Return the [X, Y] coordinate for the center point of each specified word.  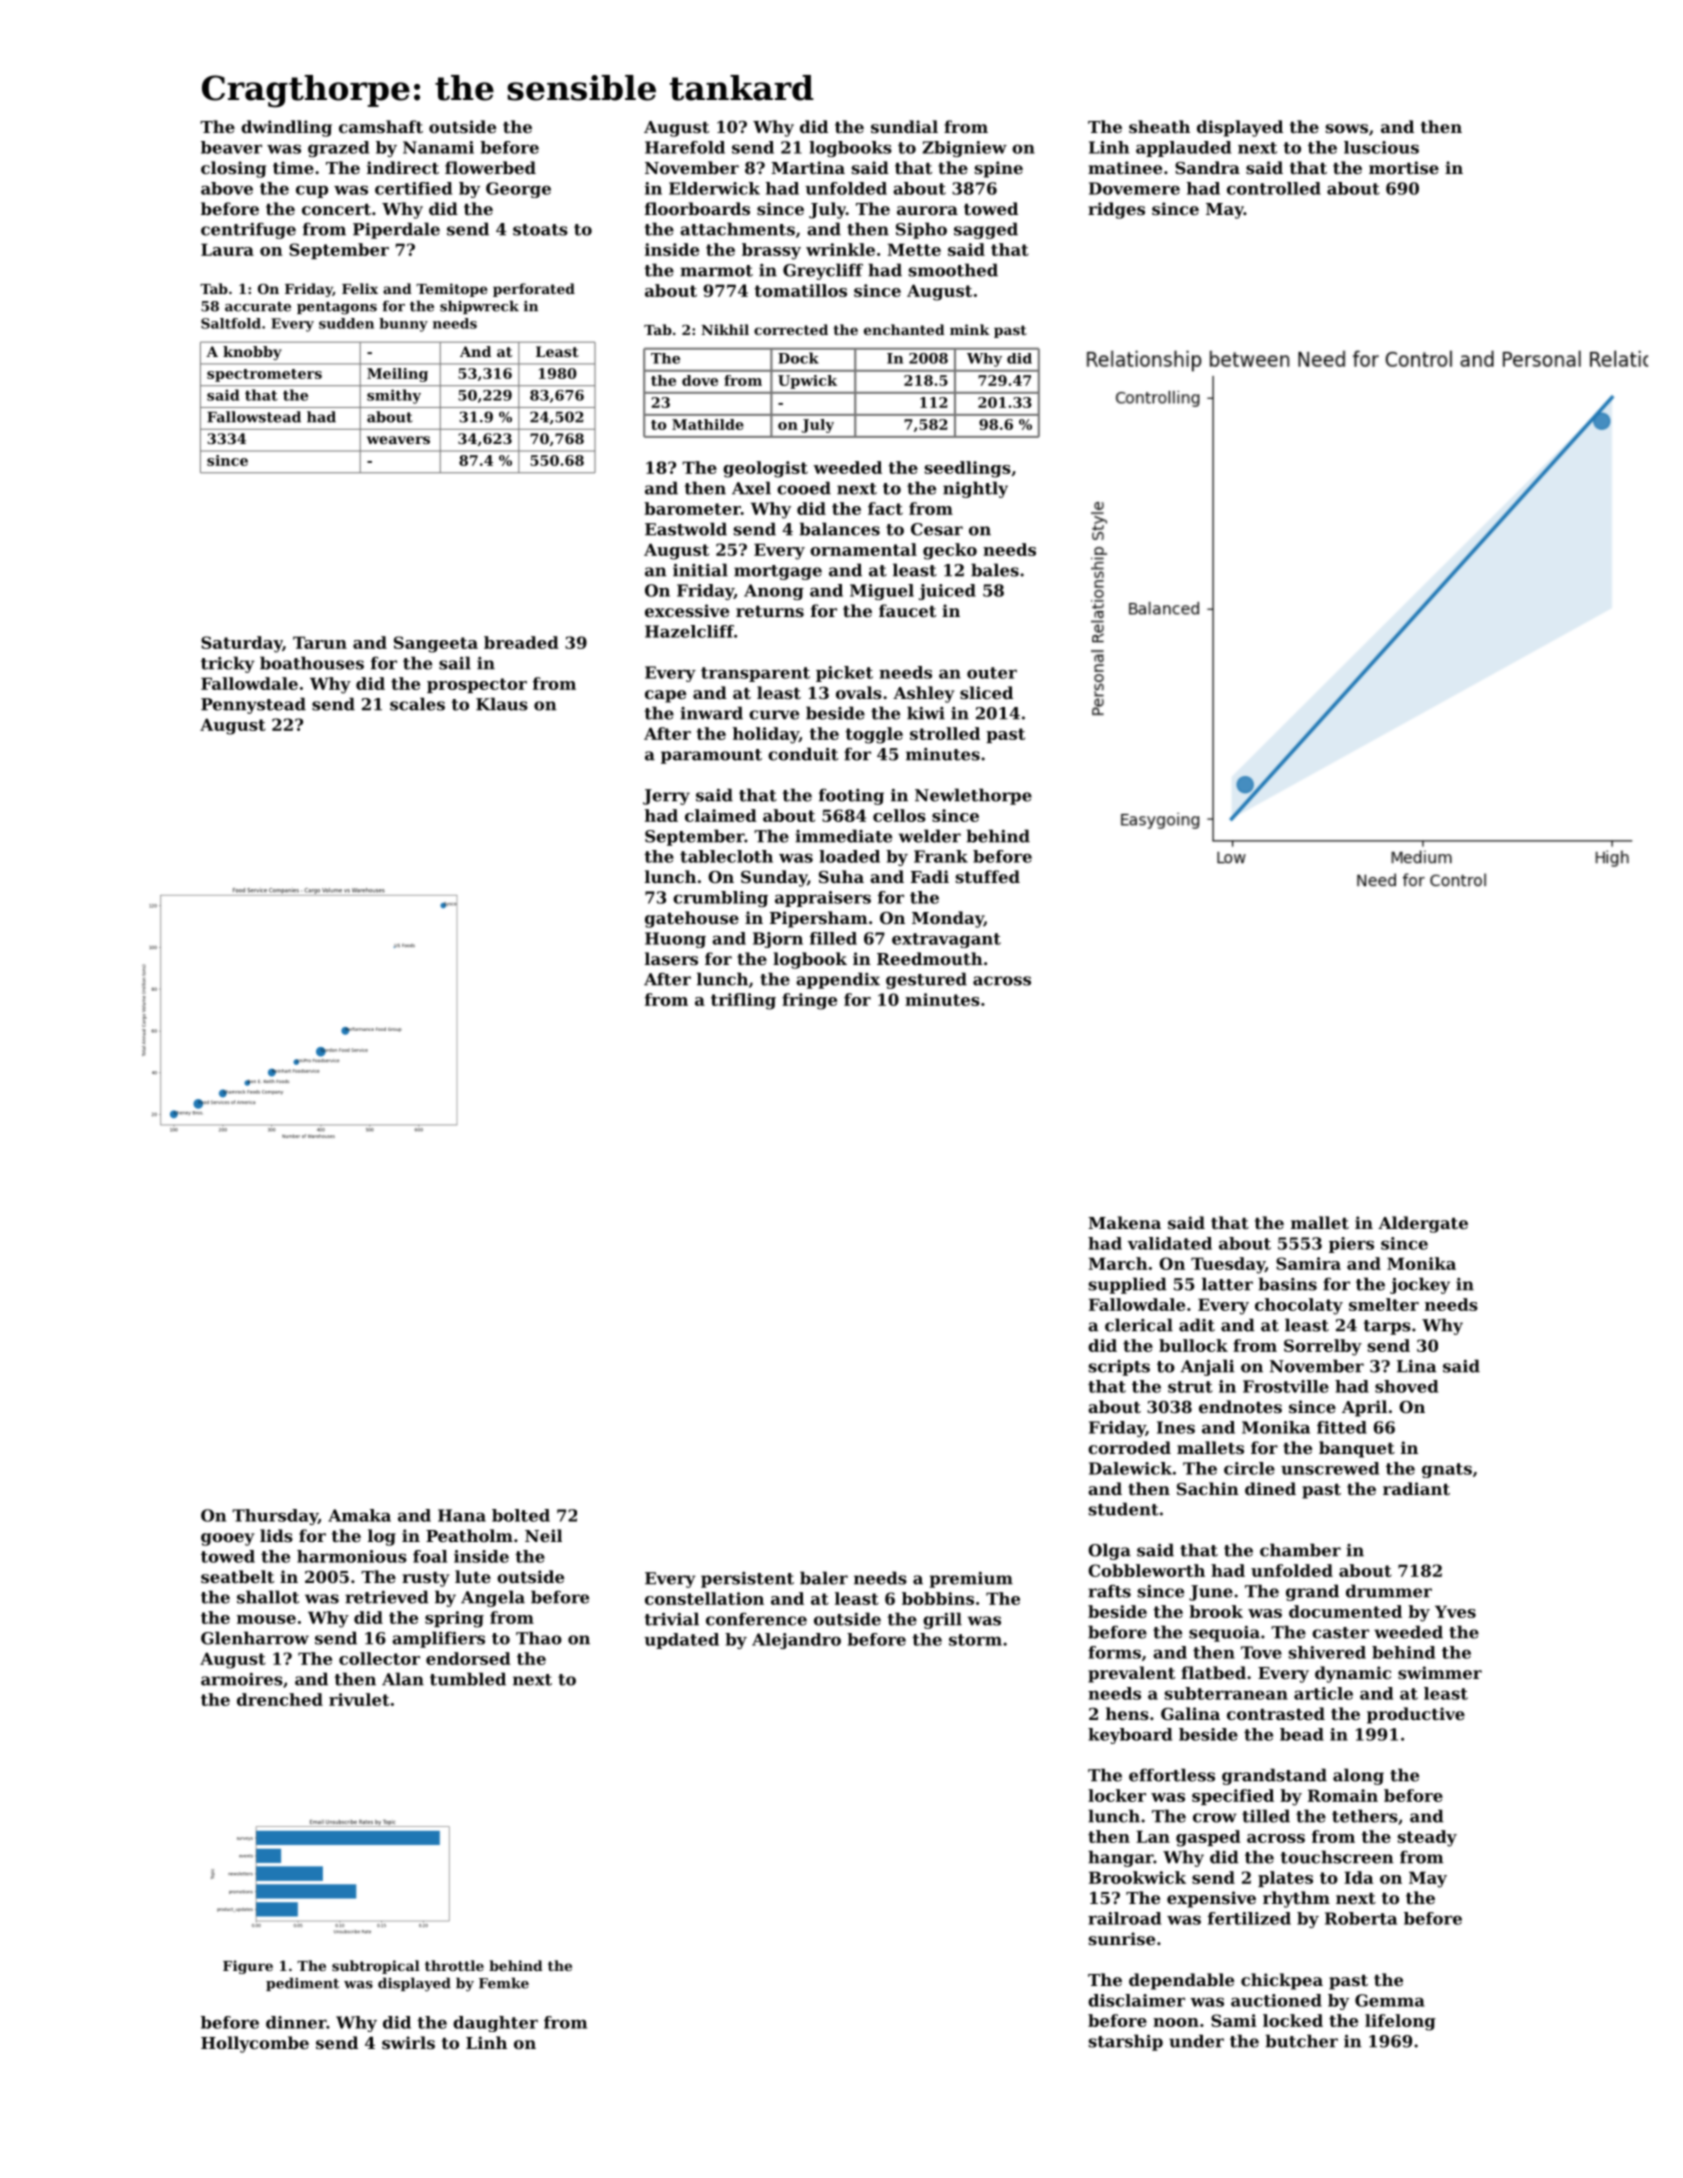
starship [1126, 2042]
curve [774, 715]
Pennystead [253, 705]
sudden [346, 323]
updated [681, 1641]
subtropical [376, 1967]
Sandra [1207, 167]
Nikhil [725, 329]
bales [995, 570]
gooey [228, 1539]
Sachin [1208, 1488]
